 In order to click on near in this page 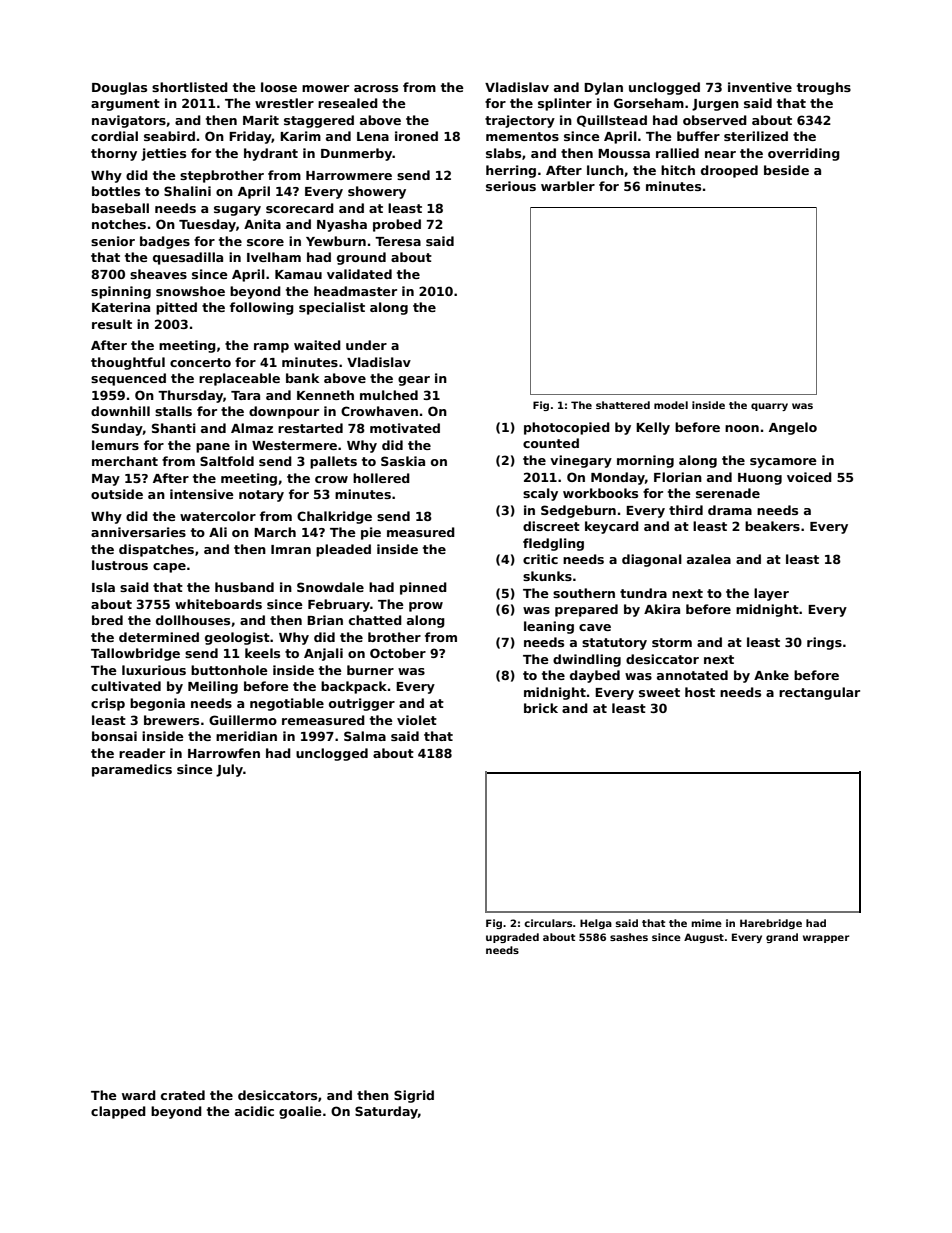, I will do `click(720, 154)`.
